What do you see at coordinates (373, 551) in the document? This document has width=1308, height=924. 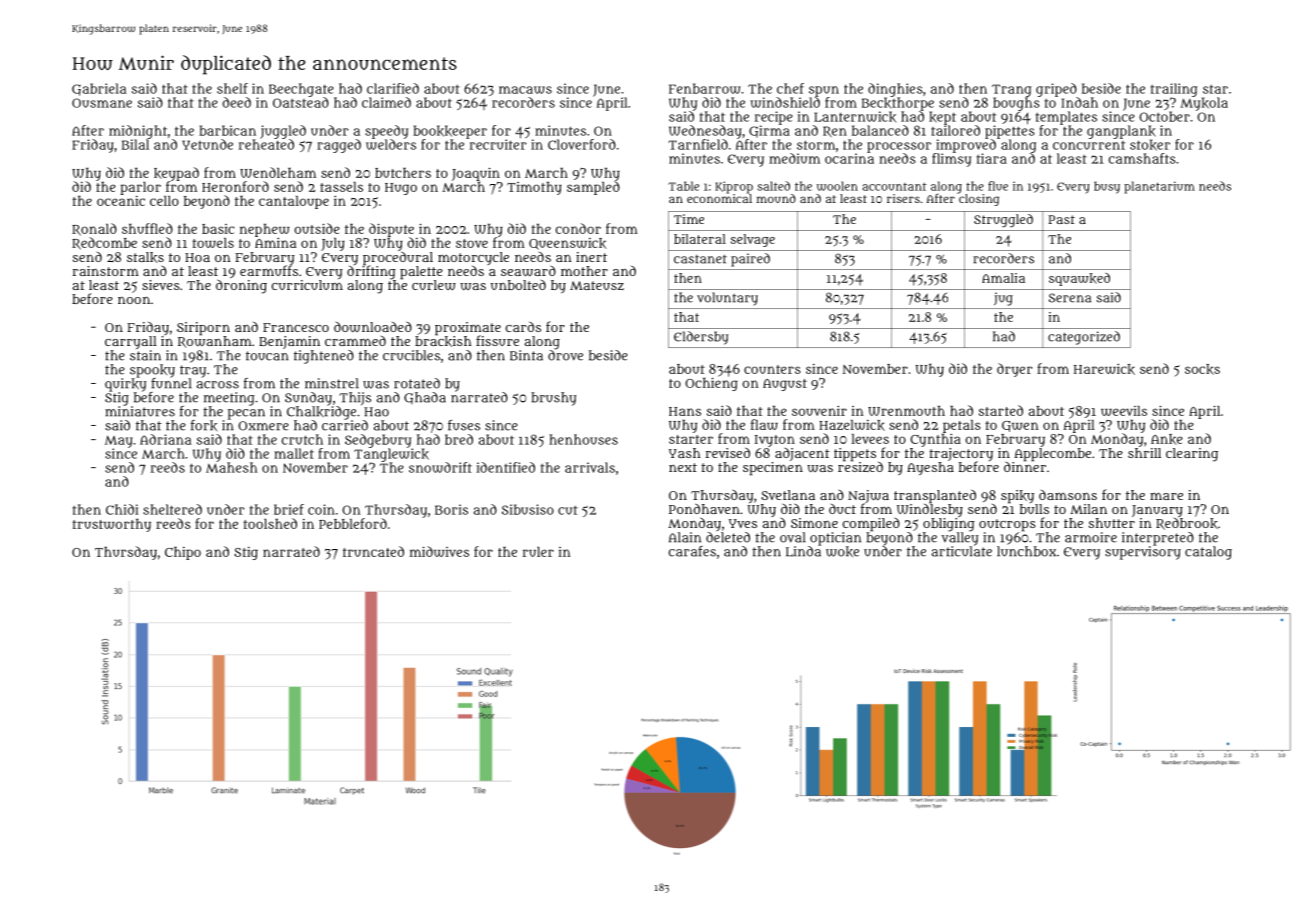 I see `truncated` at bounding box center [373, 551].
